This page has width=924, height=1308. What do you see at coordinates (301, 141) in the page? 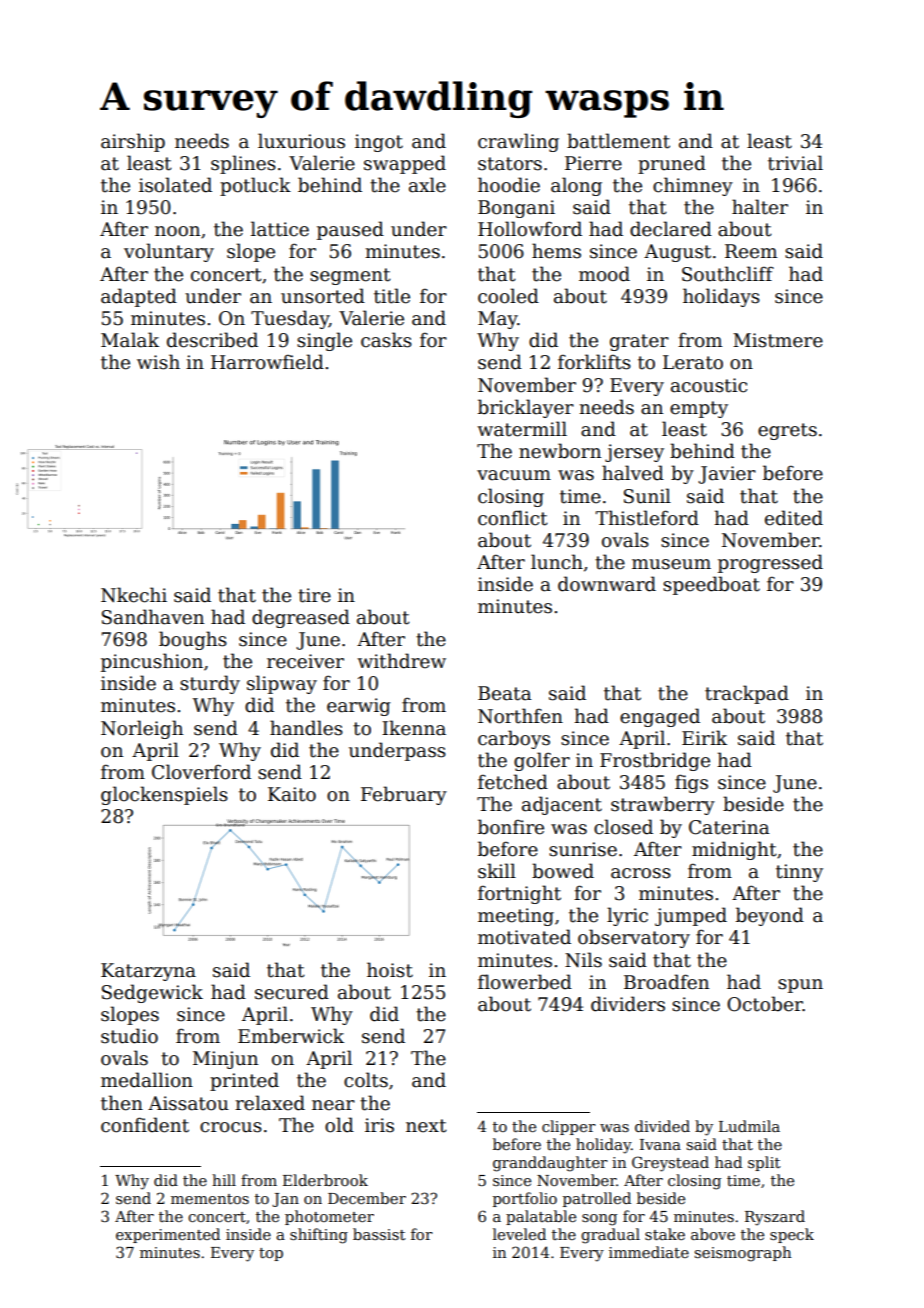
I see `luxurious` at bounding box center [301, 141].
